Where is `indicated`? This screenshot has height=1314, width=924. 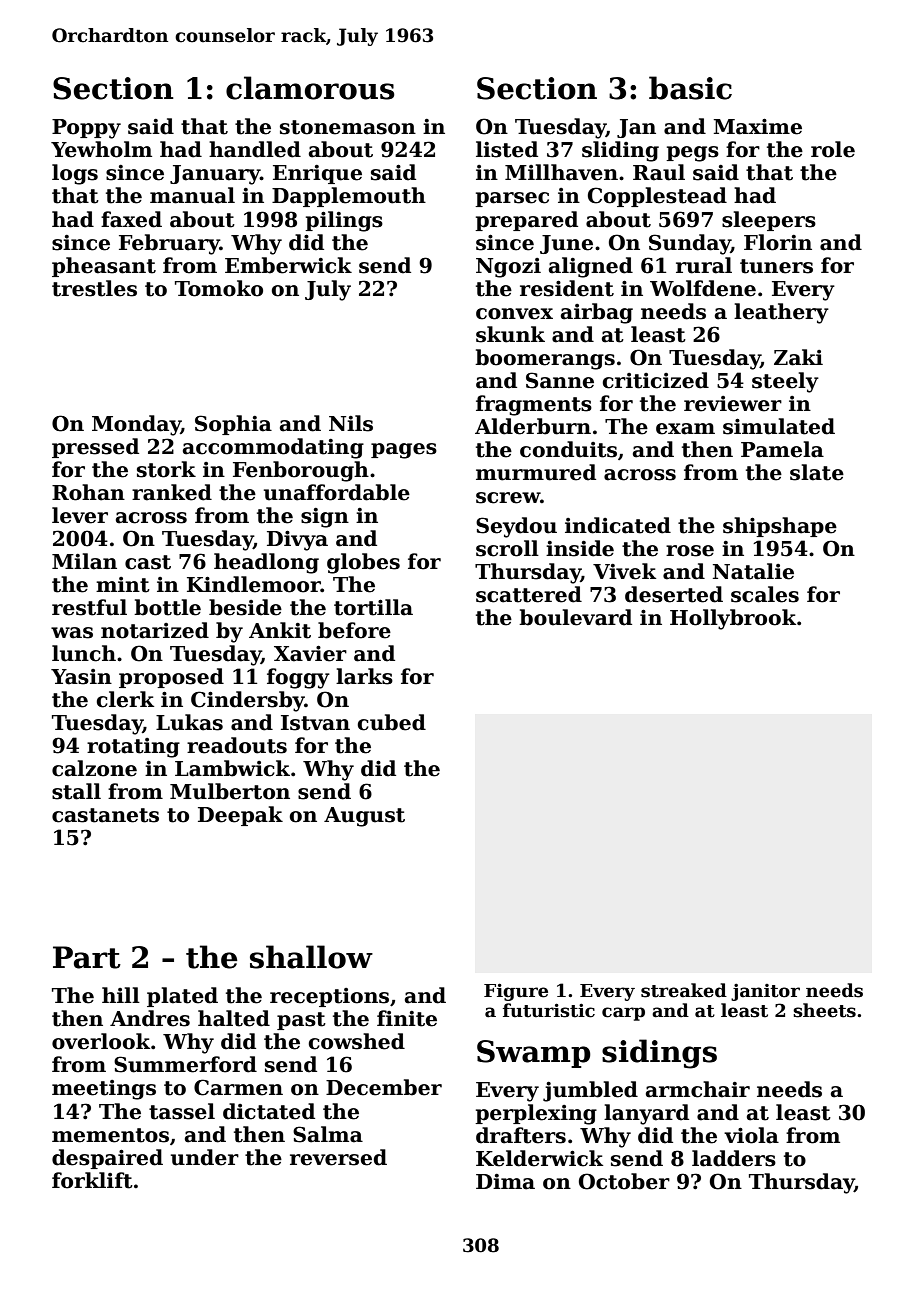 indicated is located at coordinates (618, 525).
